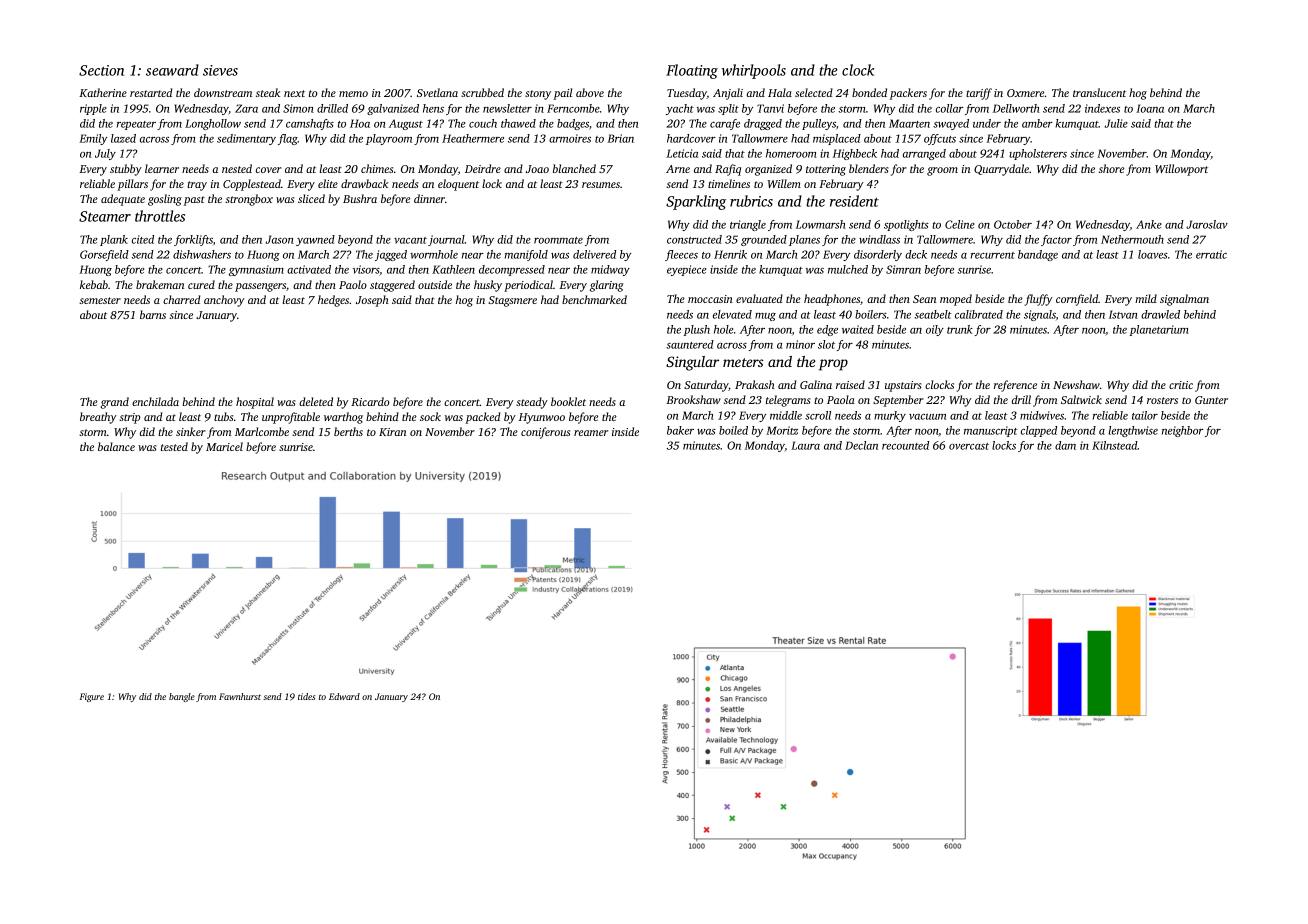 Image resolution: width=1308 pixels, height=924 pixels. What do you see at coordinates (969, 446) in the document?
I see `overcast` at bounding box center [969, 446].
